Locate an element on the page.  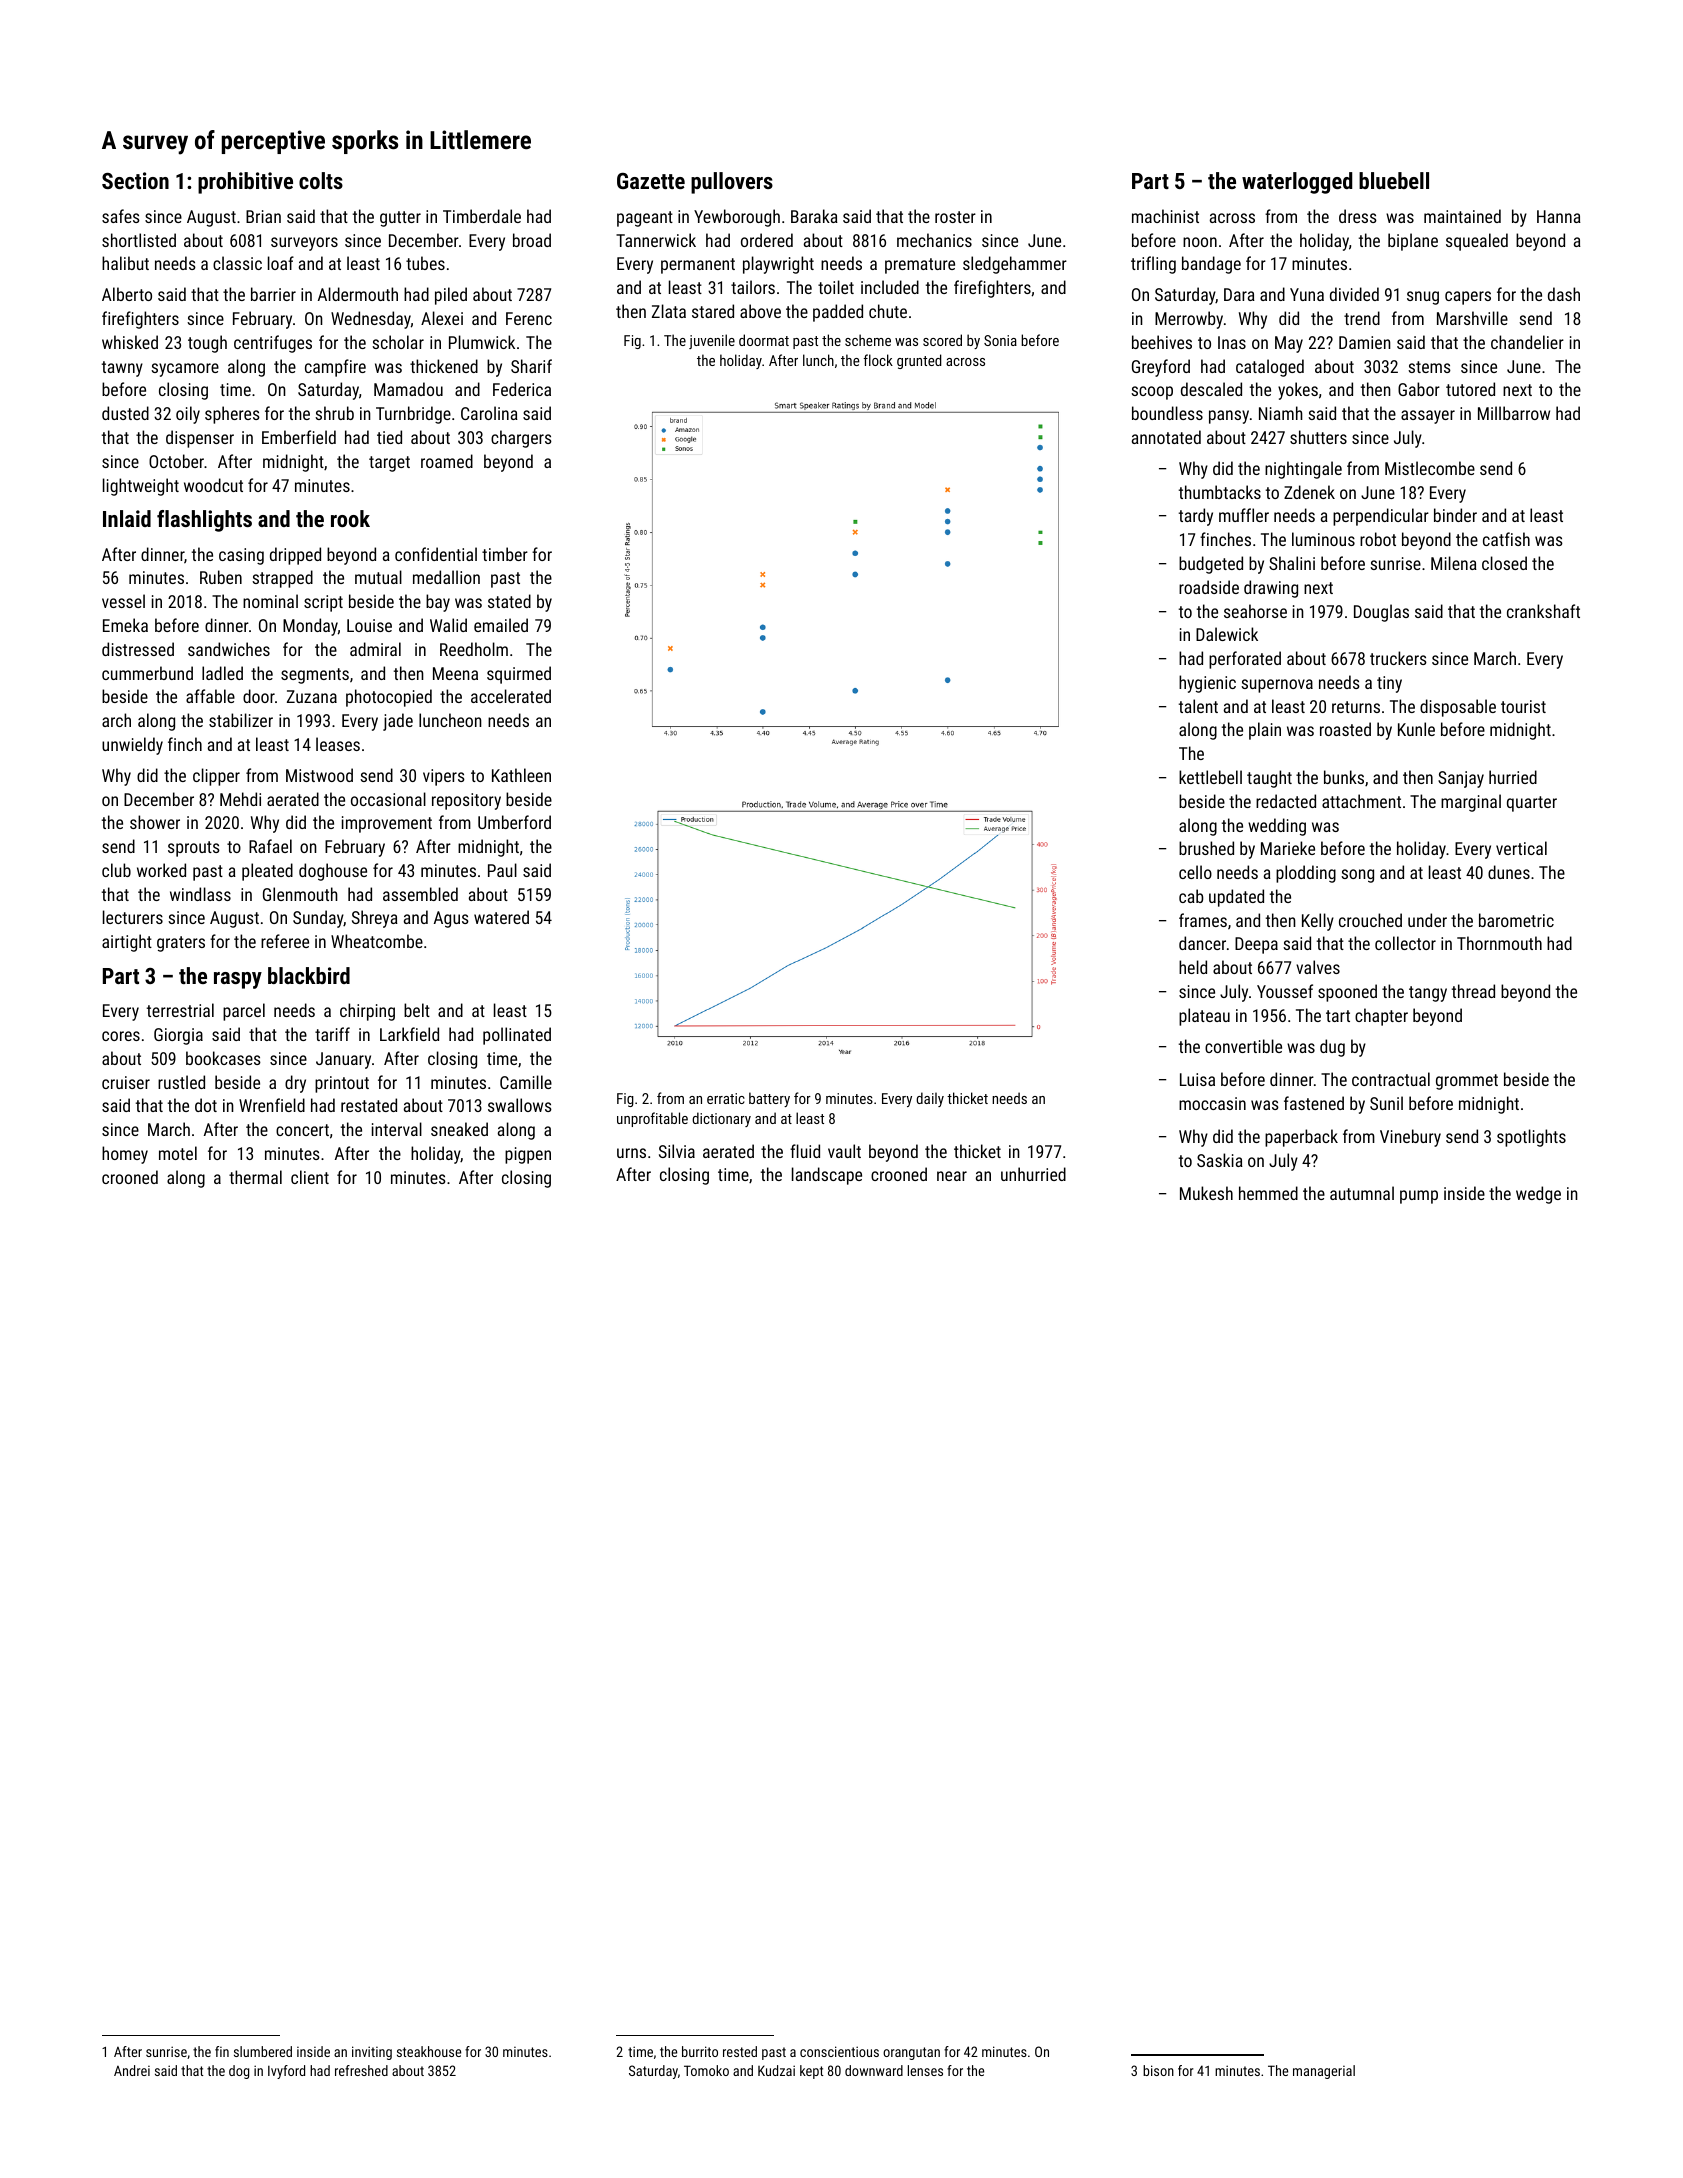
Mukesh is located at coordinates (1206, 1193).
